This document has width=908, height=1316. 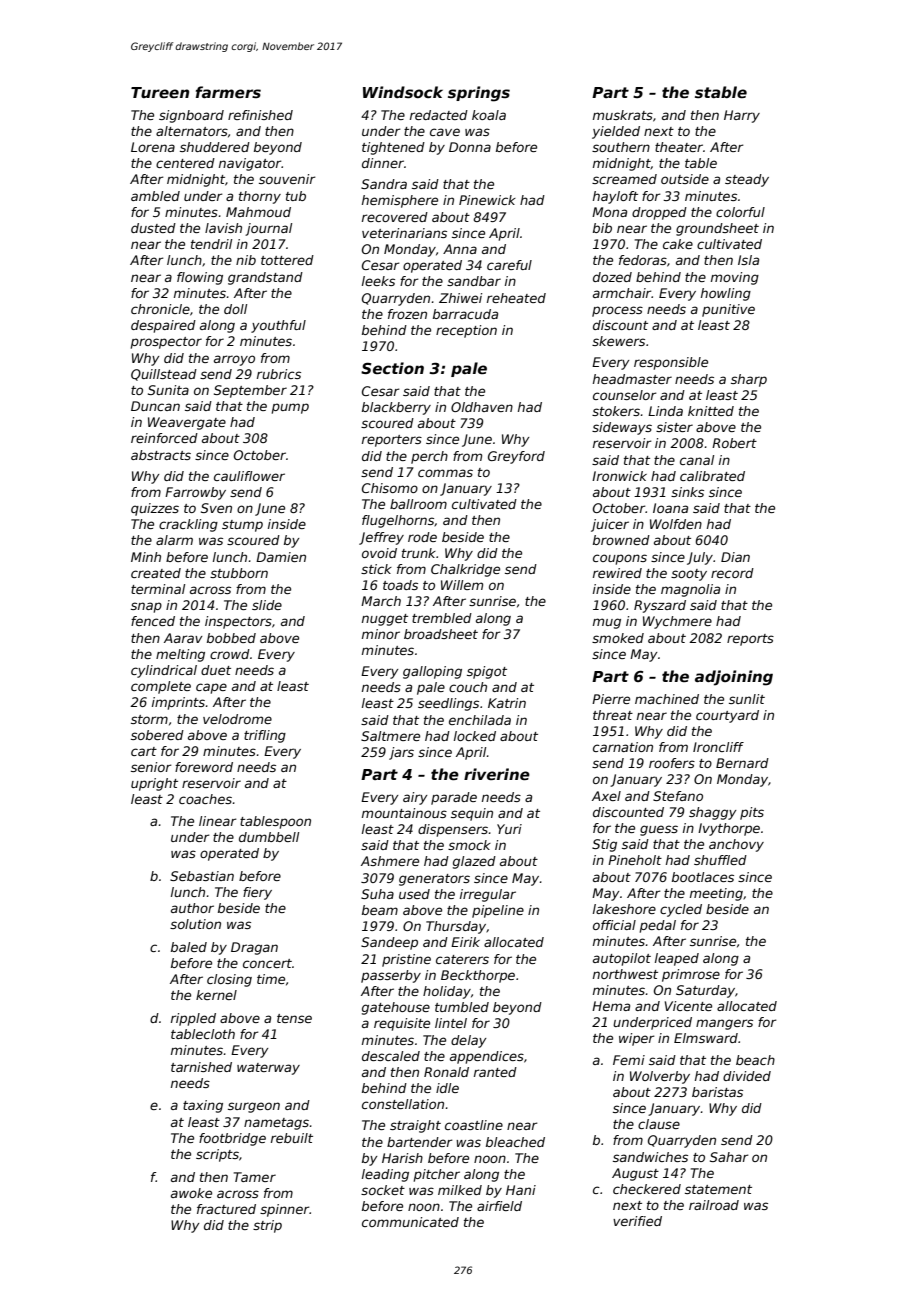 I want to click on Saltmere, so click(x=390, y=736).
